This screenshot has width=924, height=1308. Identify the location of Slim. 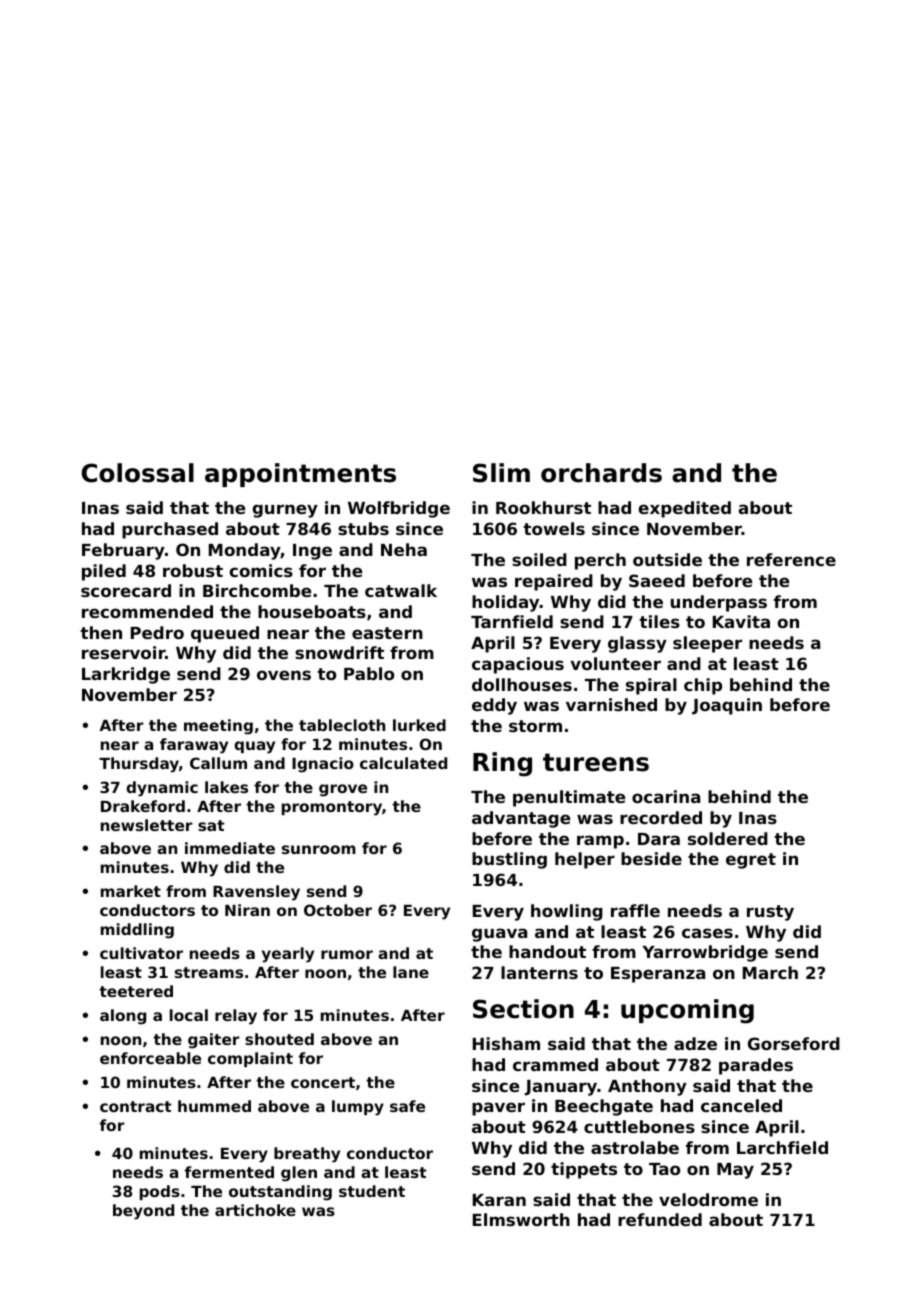
(501, 473).
